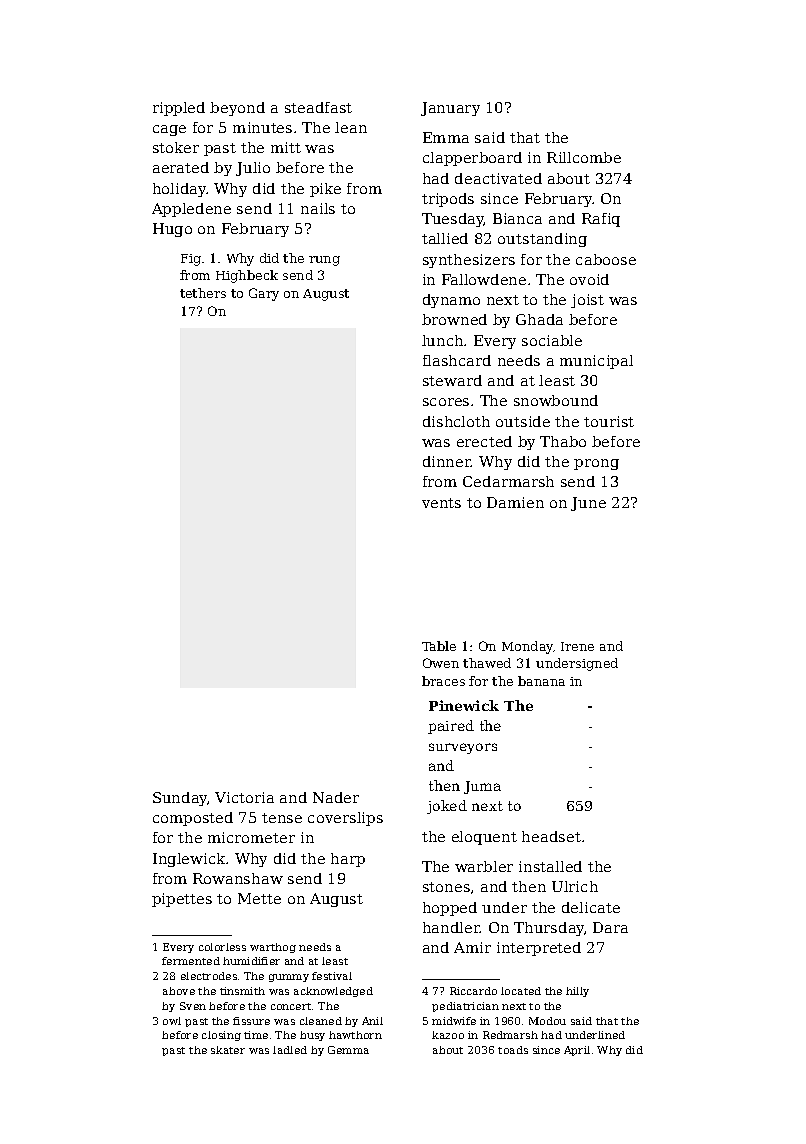 The width and height of the screenshot is (806, 1144). Describe the element at coordinates (445, 238) in the screenshot. I see `tallied` at that location.
